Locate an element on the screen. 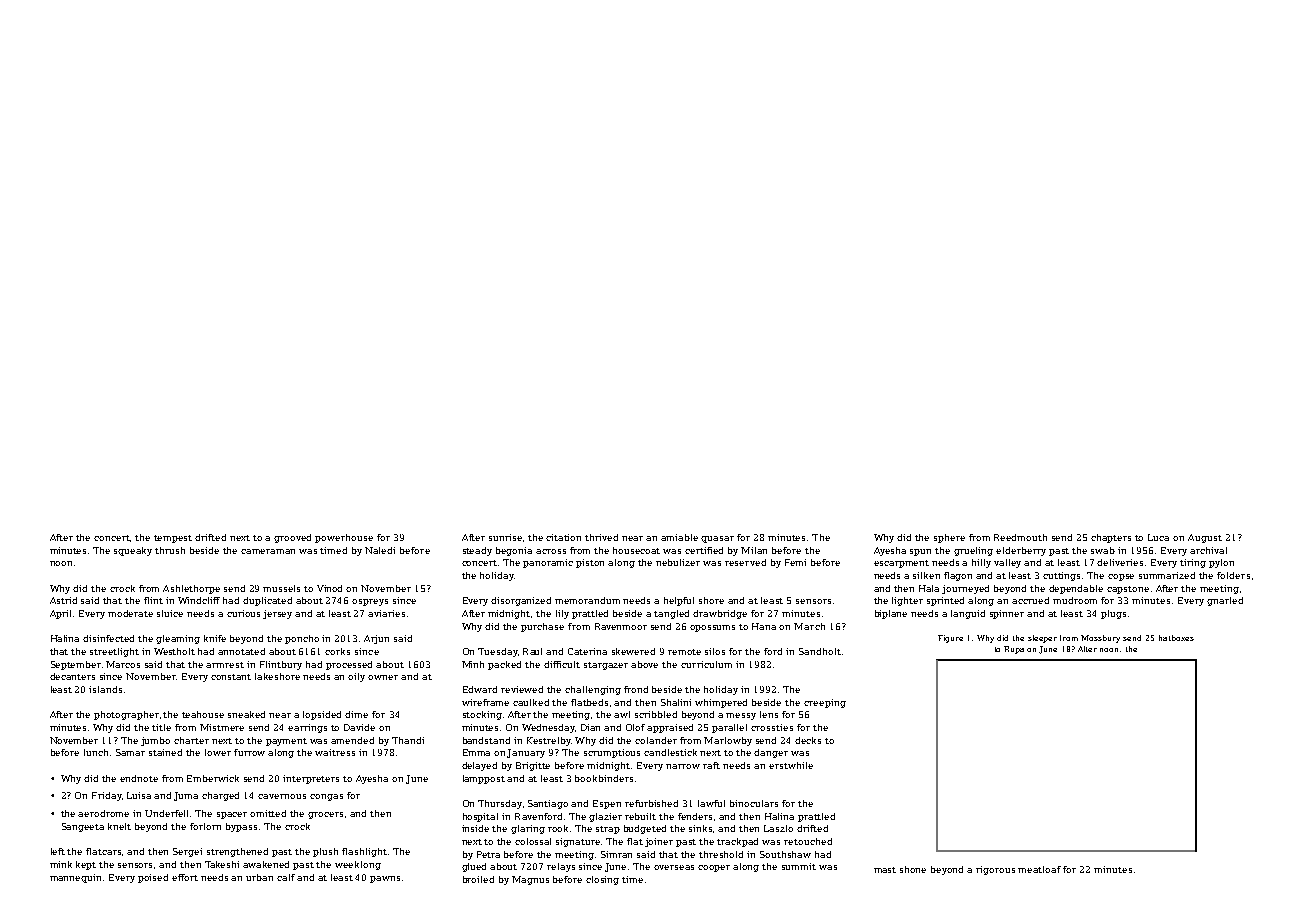 The height and width of the screenshot is (924, 1308). Hala is located at coordinates (929, 588).
